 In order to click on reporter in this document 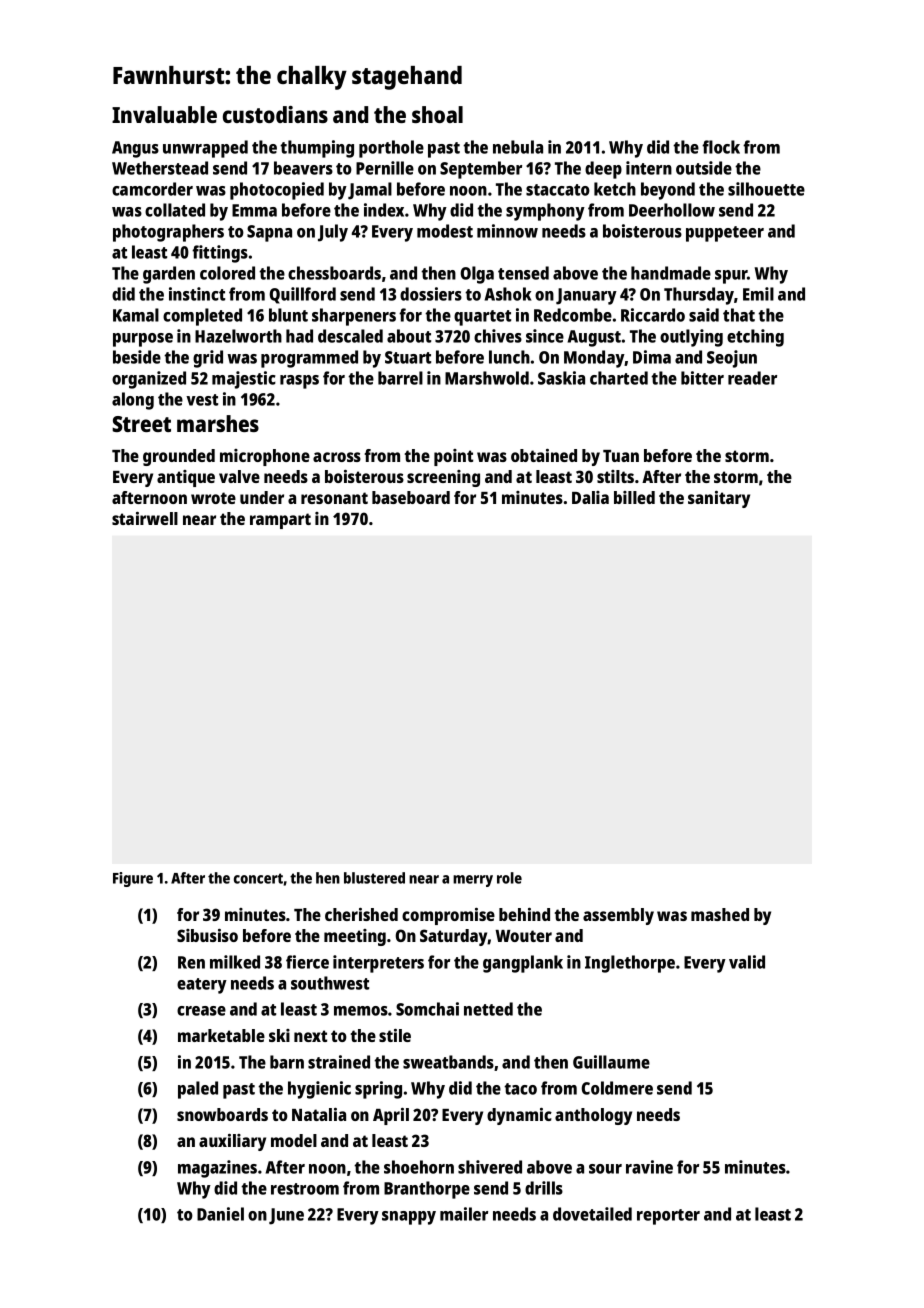, I will do `click(668, 1217)`.
